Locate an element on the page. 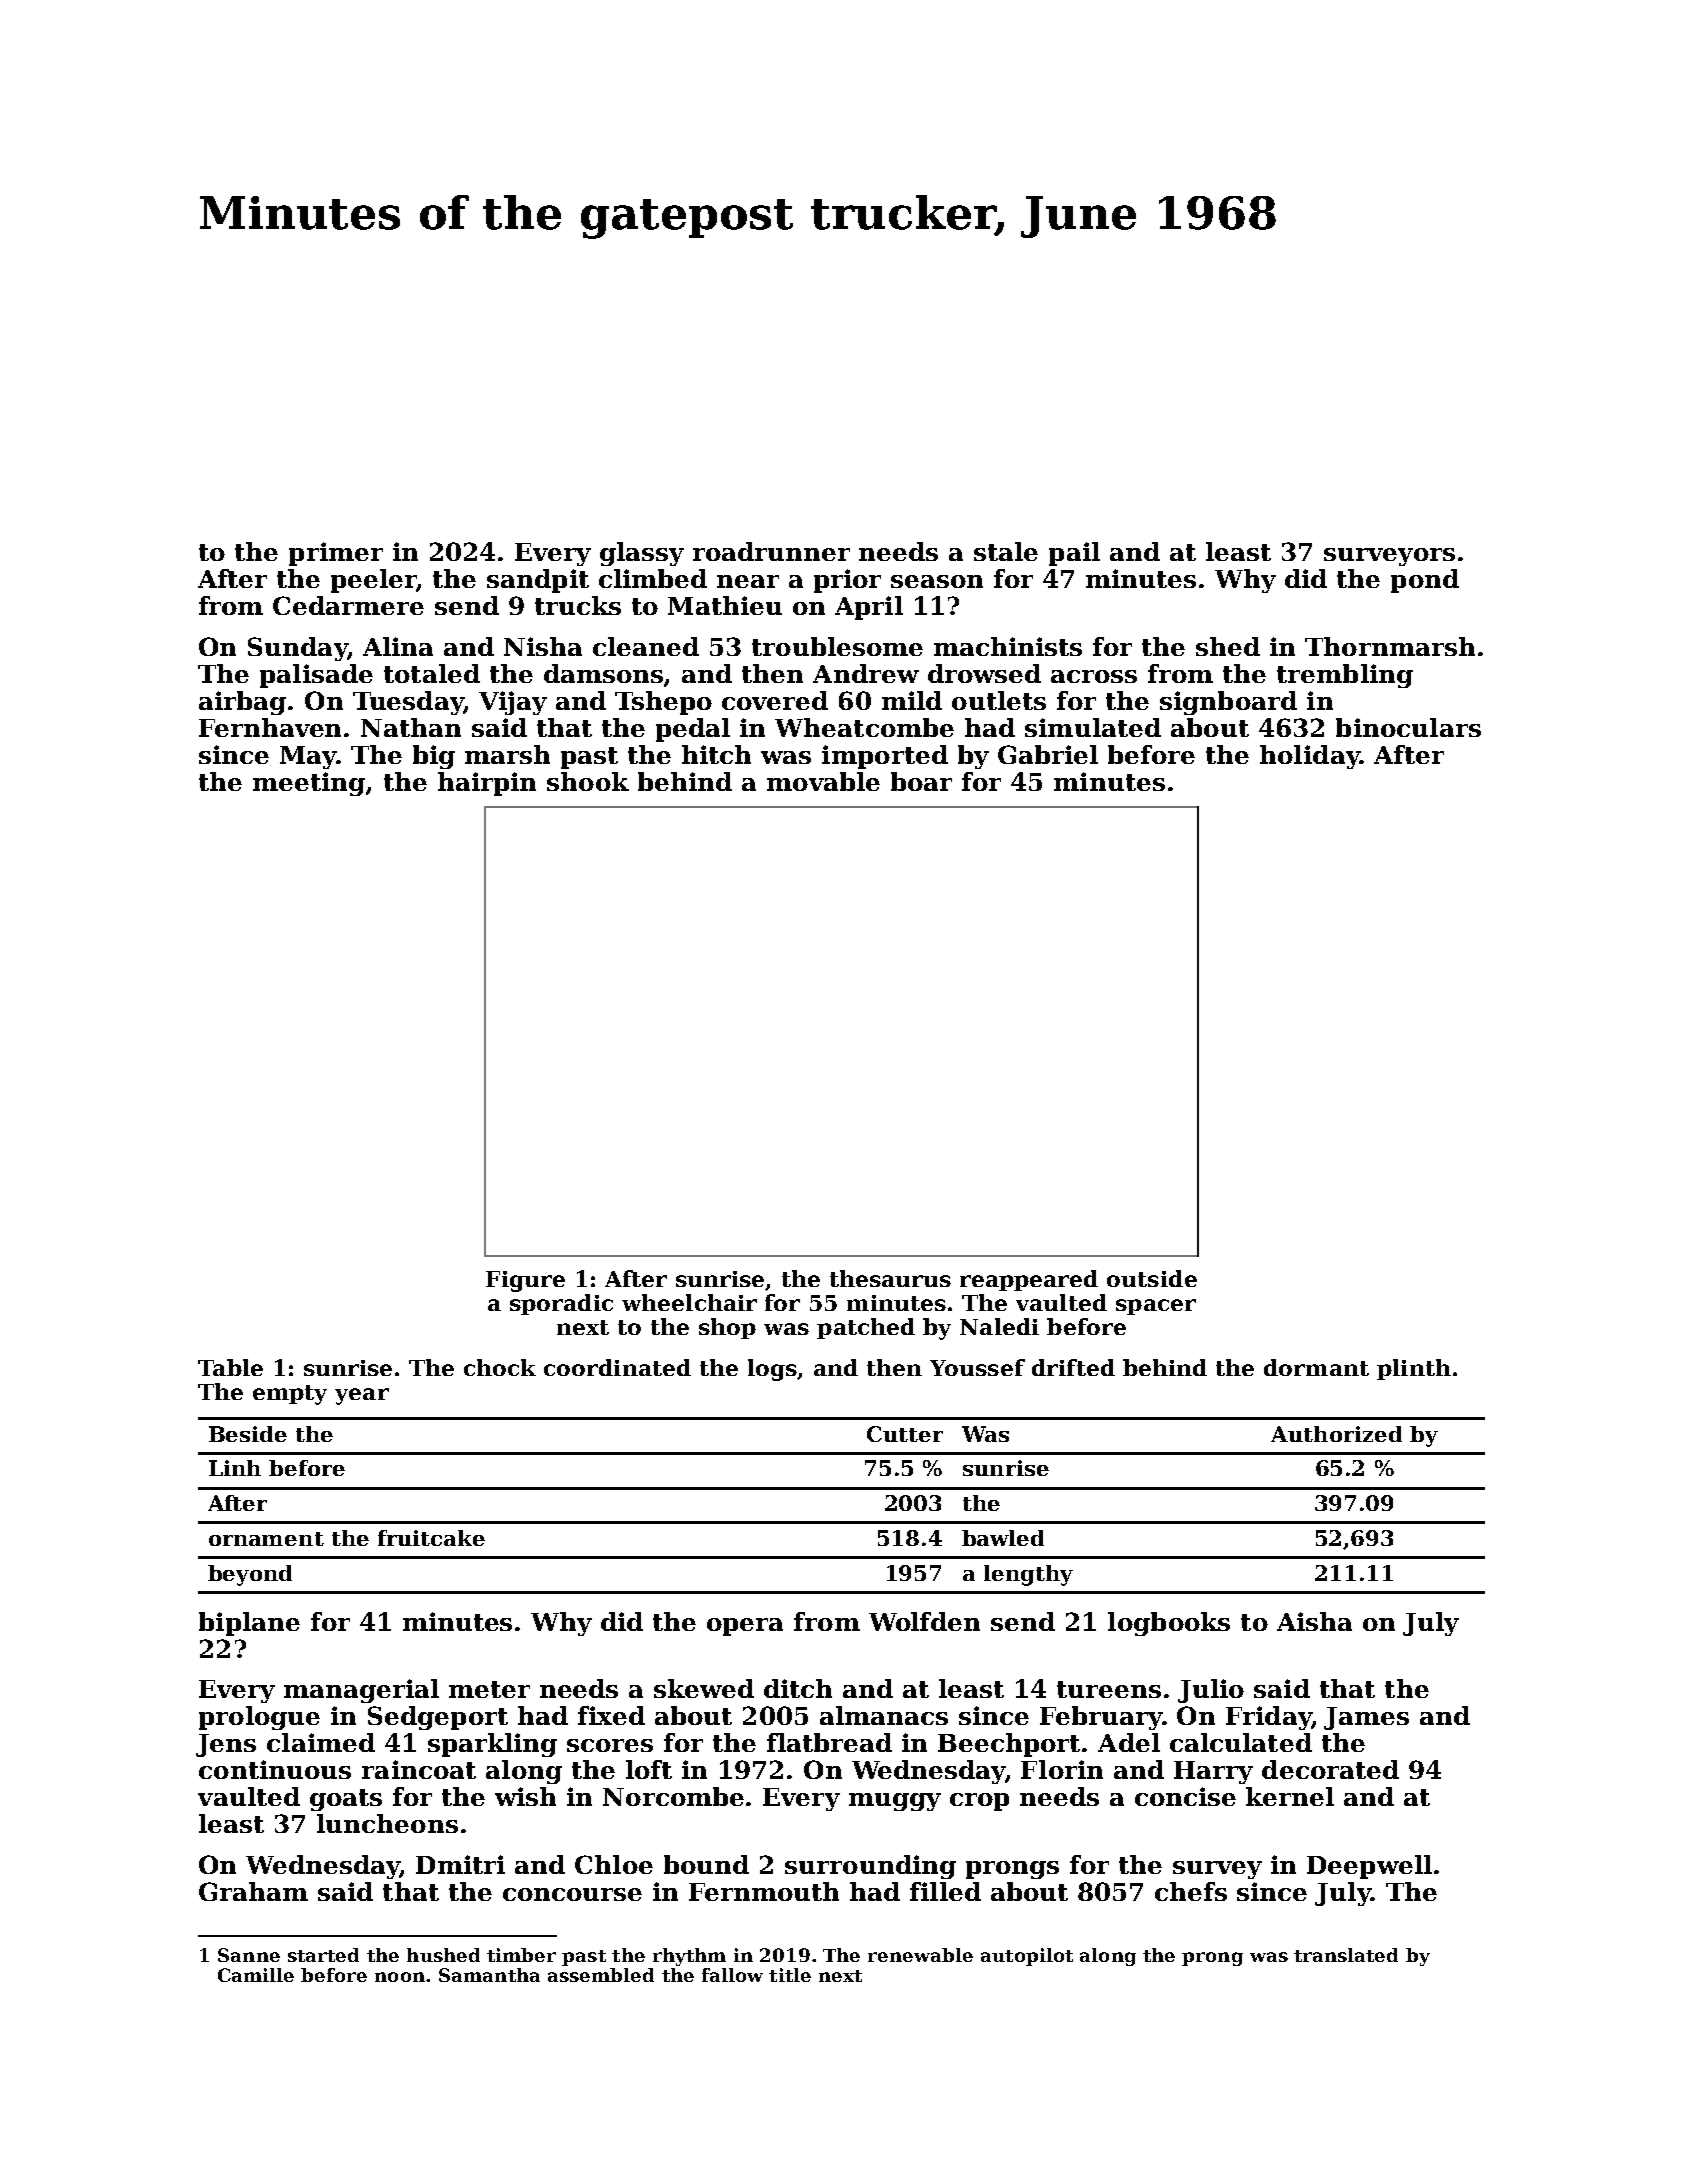  Naledi is located at coordinates (999, 1326).
